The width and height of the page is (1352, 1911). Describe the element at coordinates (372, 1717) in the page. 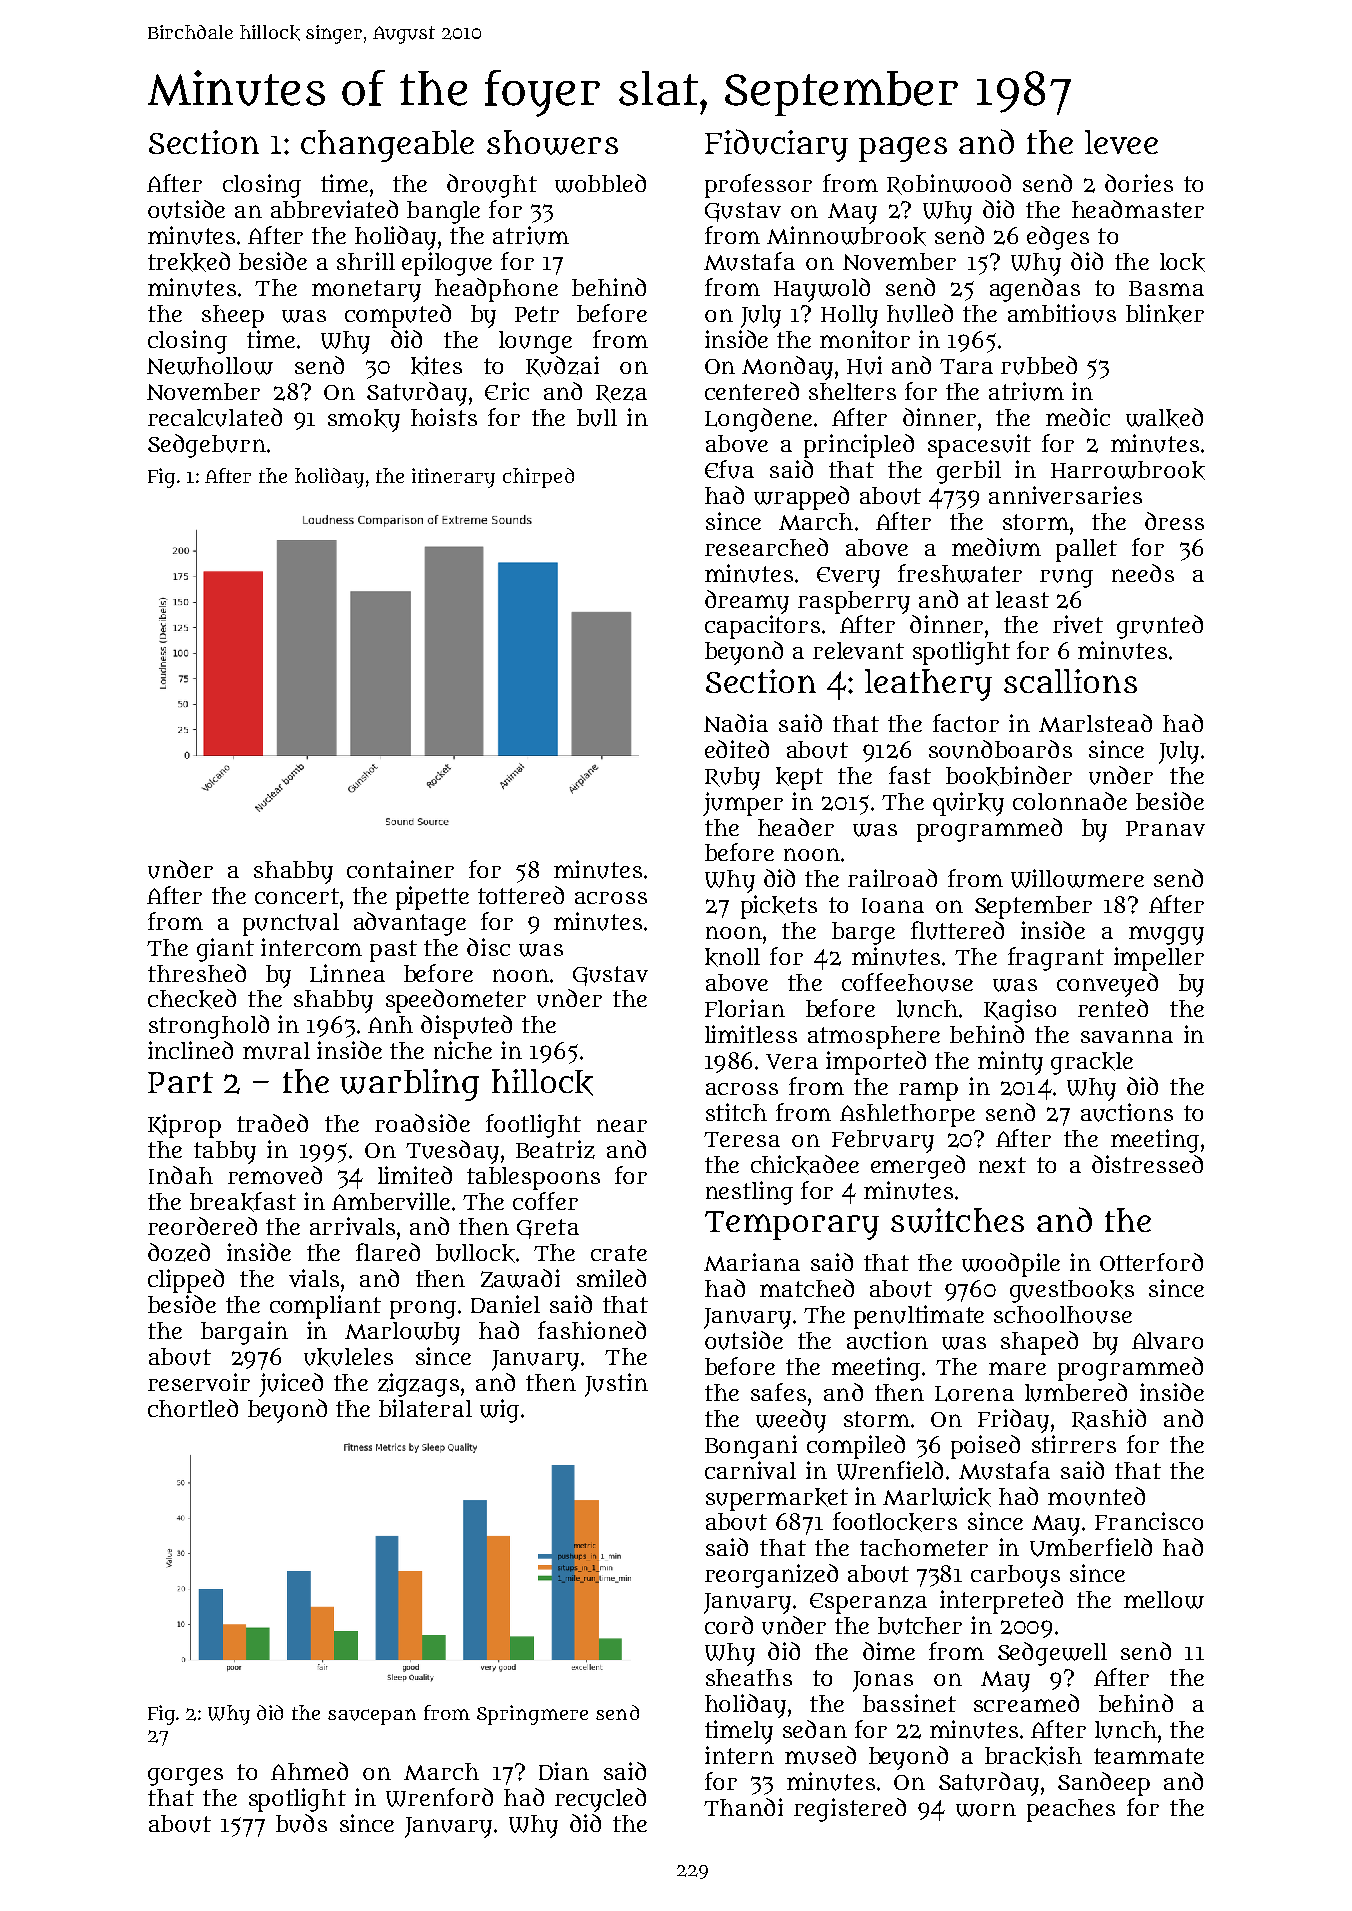

I see `saucepan` at that location.
